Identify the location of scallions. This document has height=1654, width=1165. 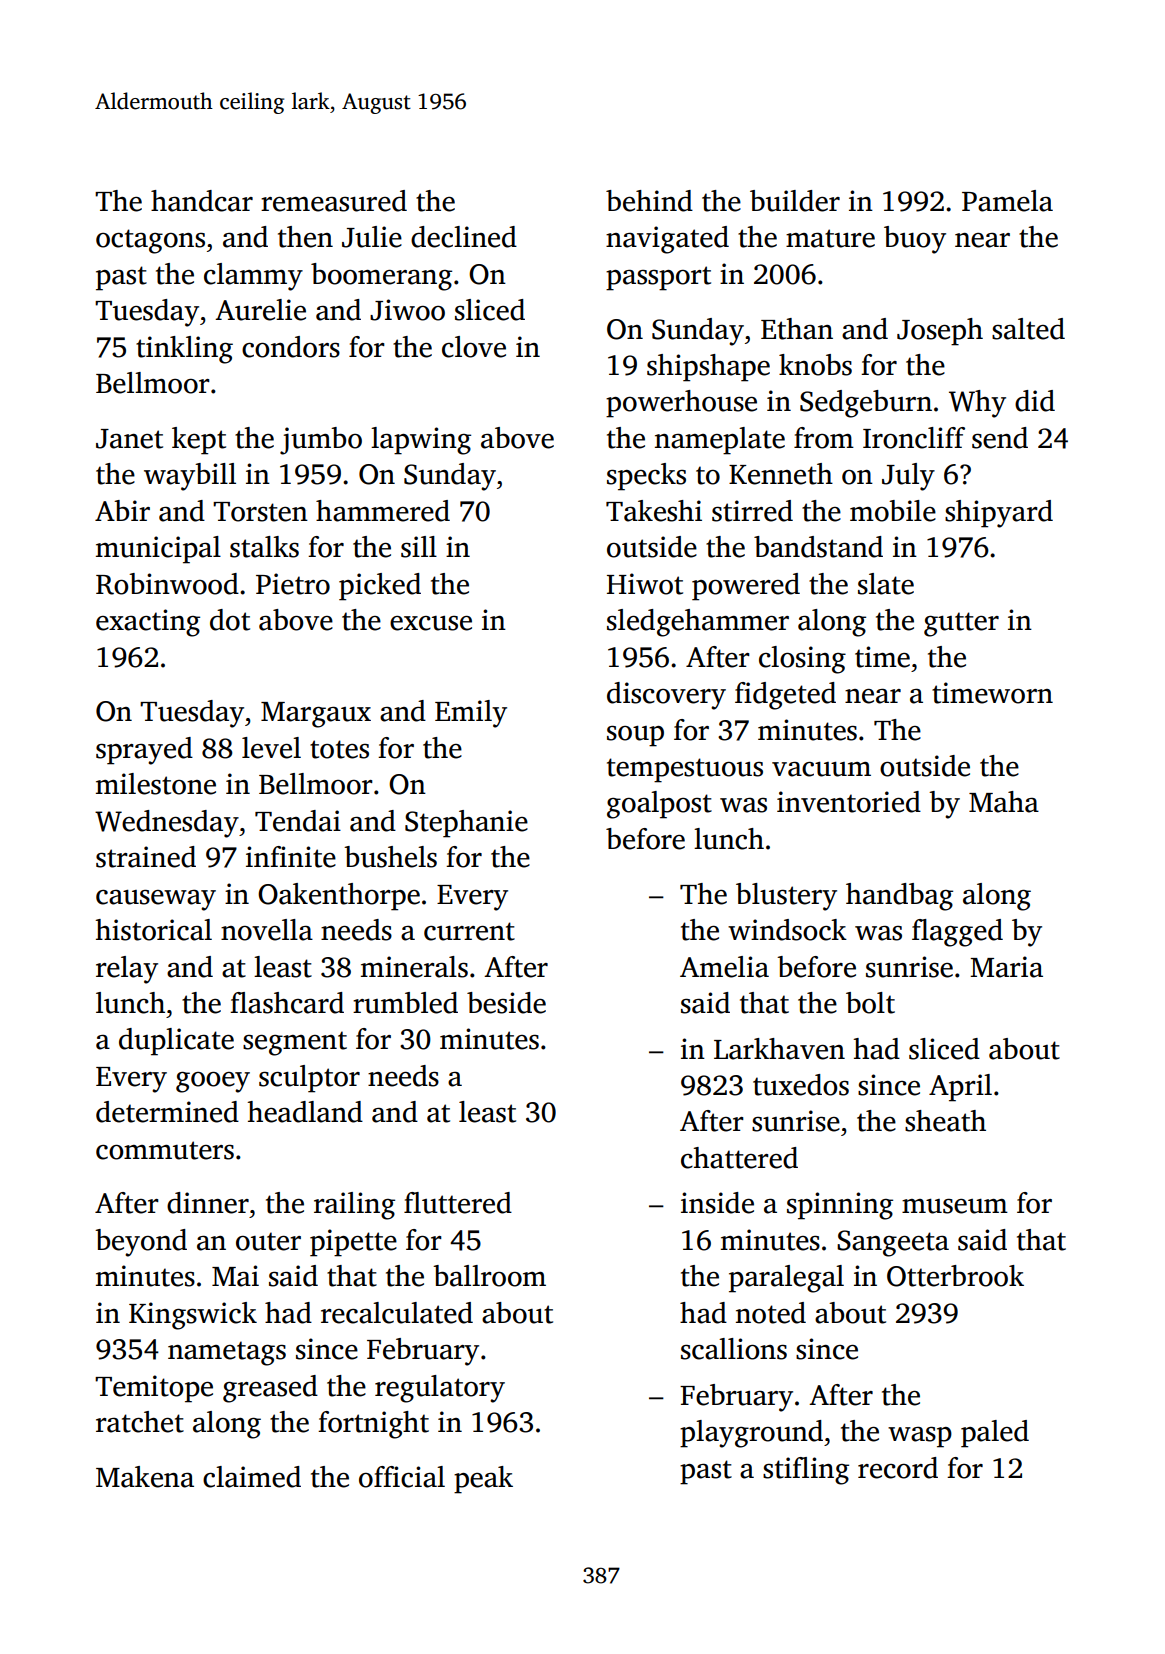
(734, 1349).
